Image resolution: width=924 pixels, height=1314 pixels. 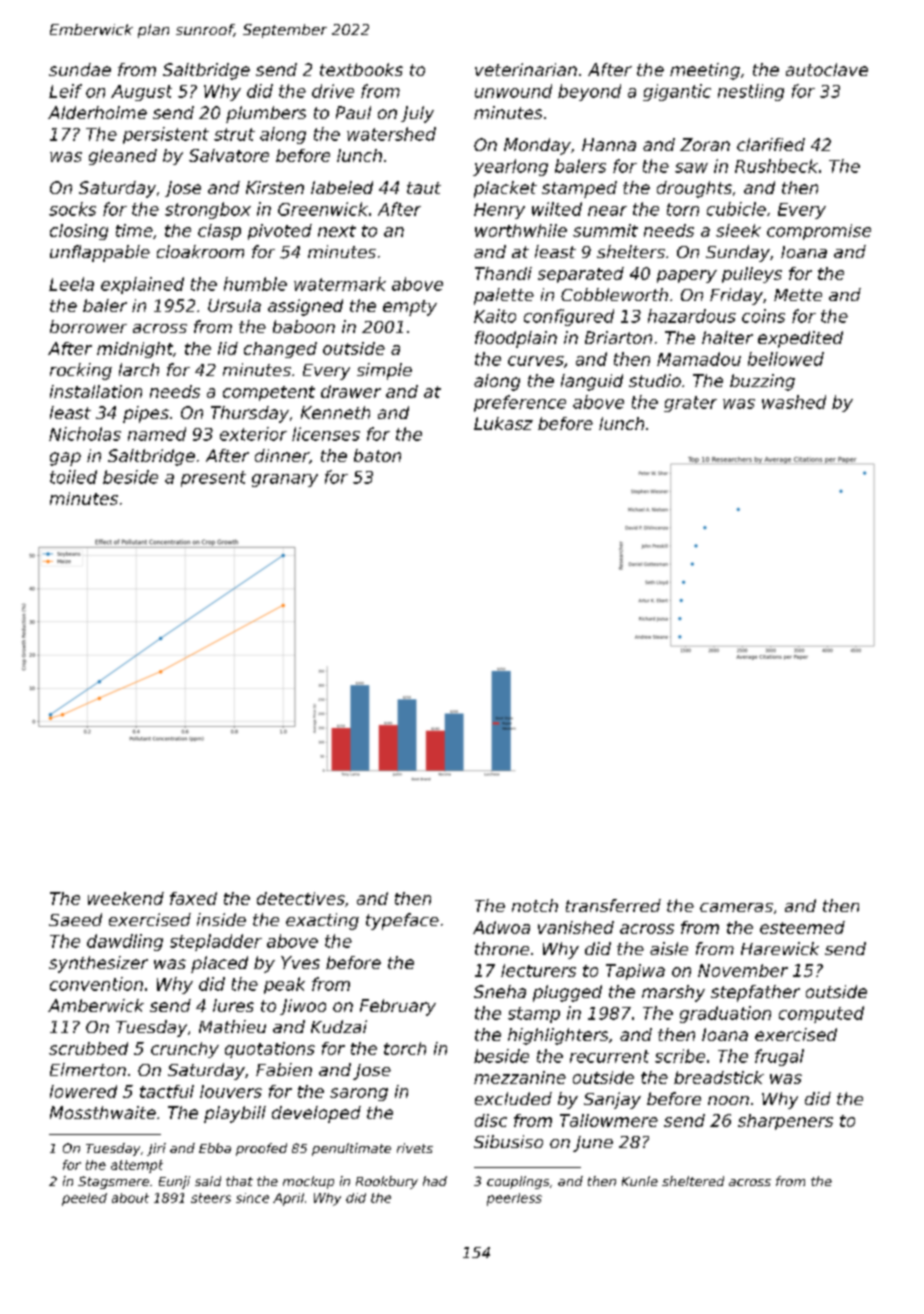 What do you see at coordinates (501, 927) in the screenshot?
I see `Adwoa` at bounding box center [501, 927].
